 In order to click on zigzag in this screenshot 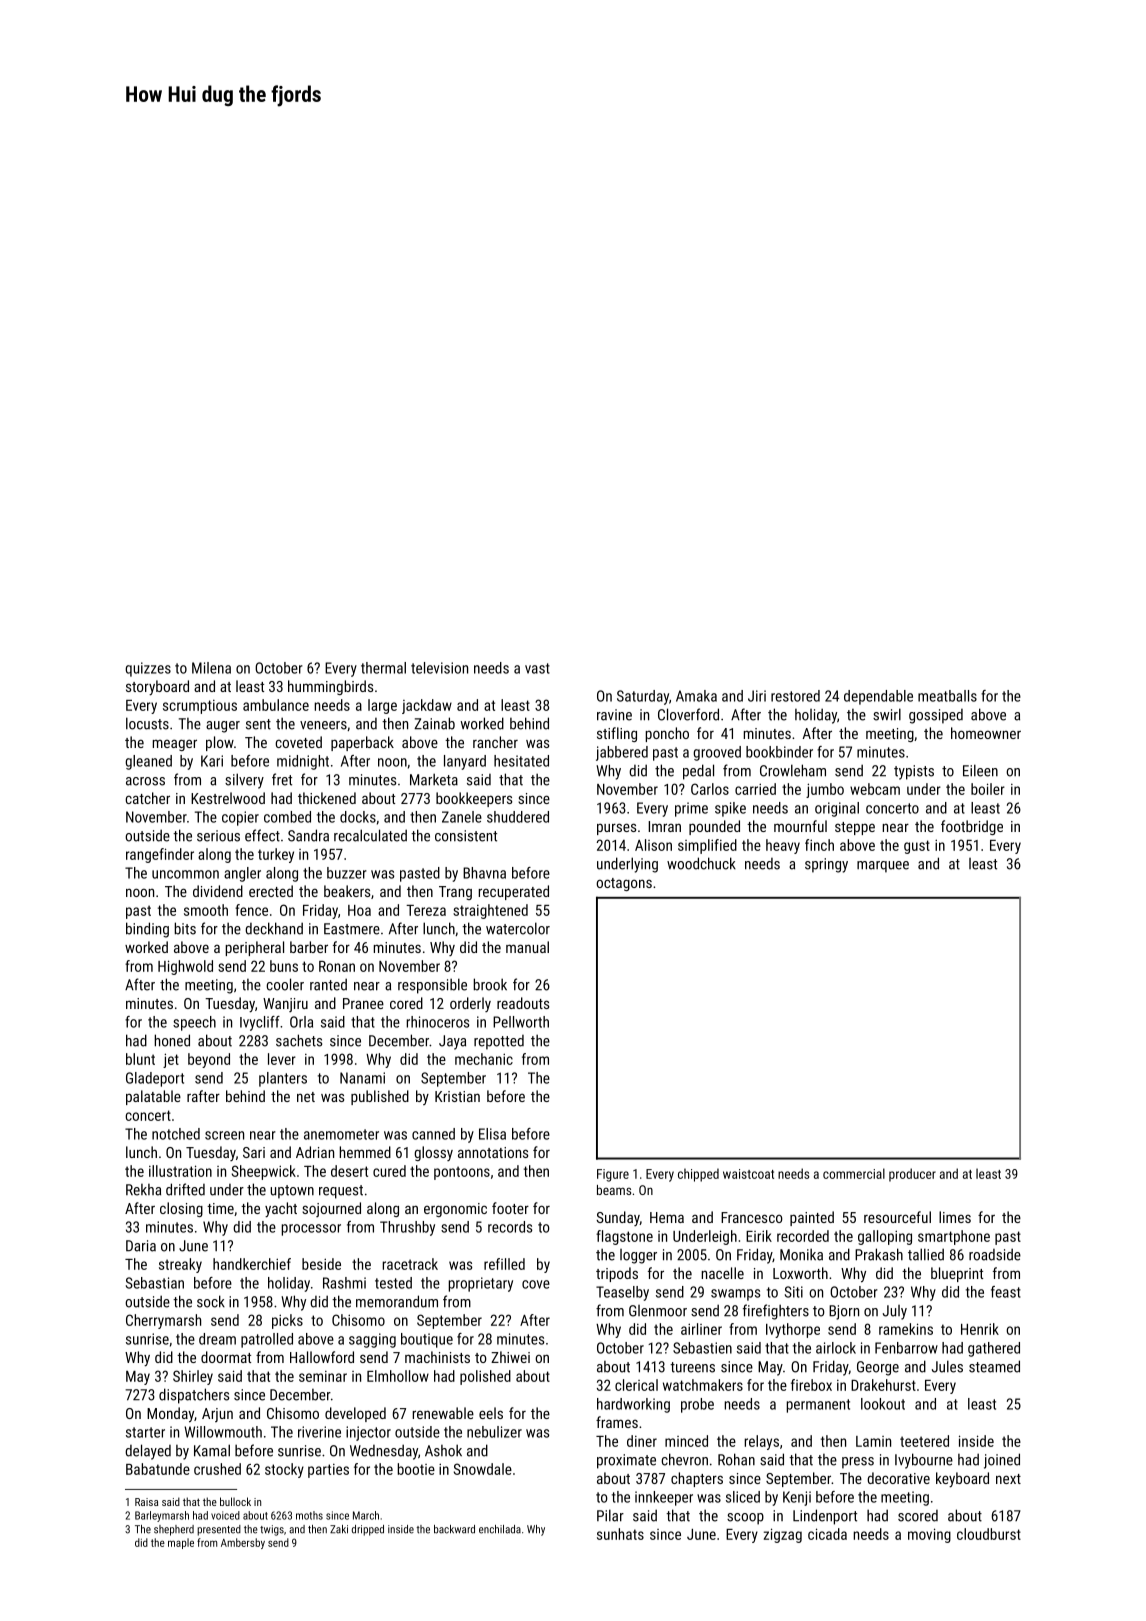, I will do `click(783, 1535)`.
